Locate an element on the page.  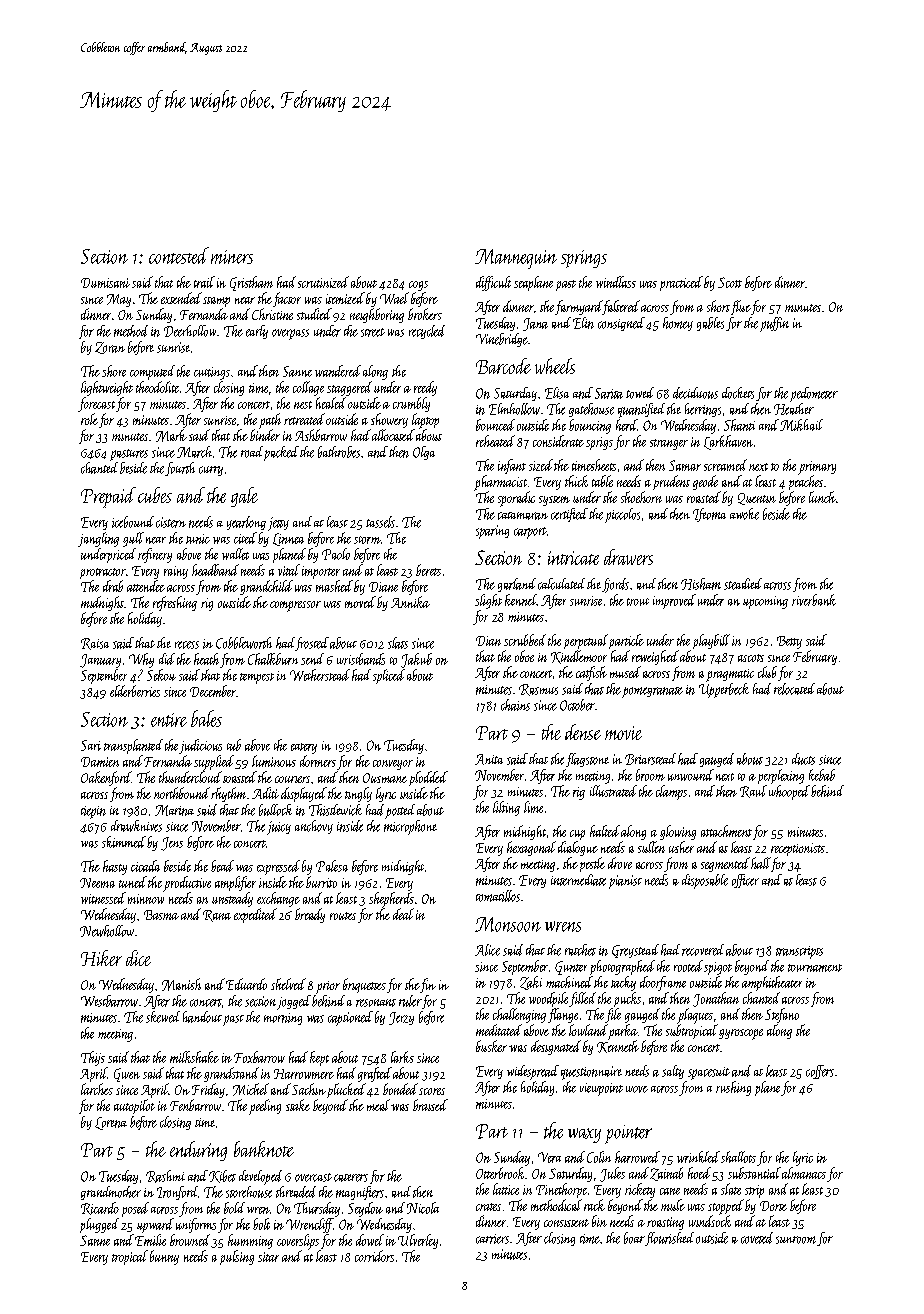
Mannequin is located at coordinates (516, 259).
